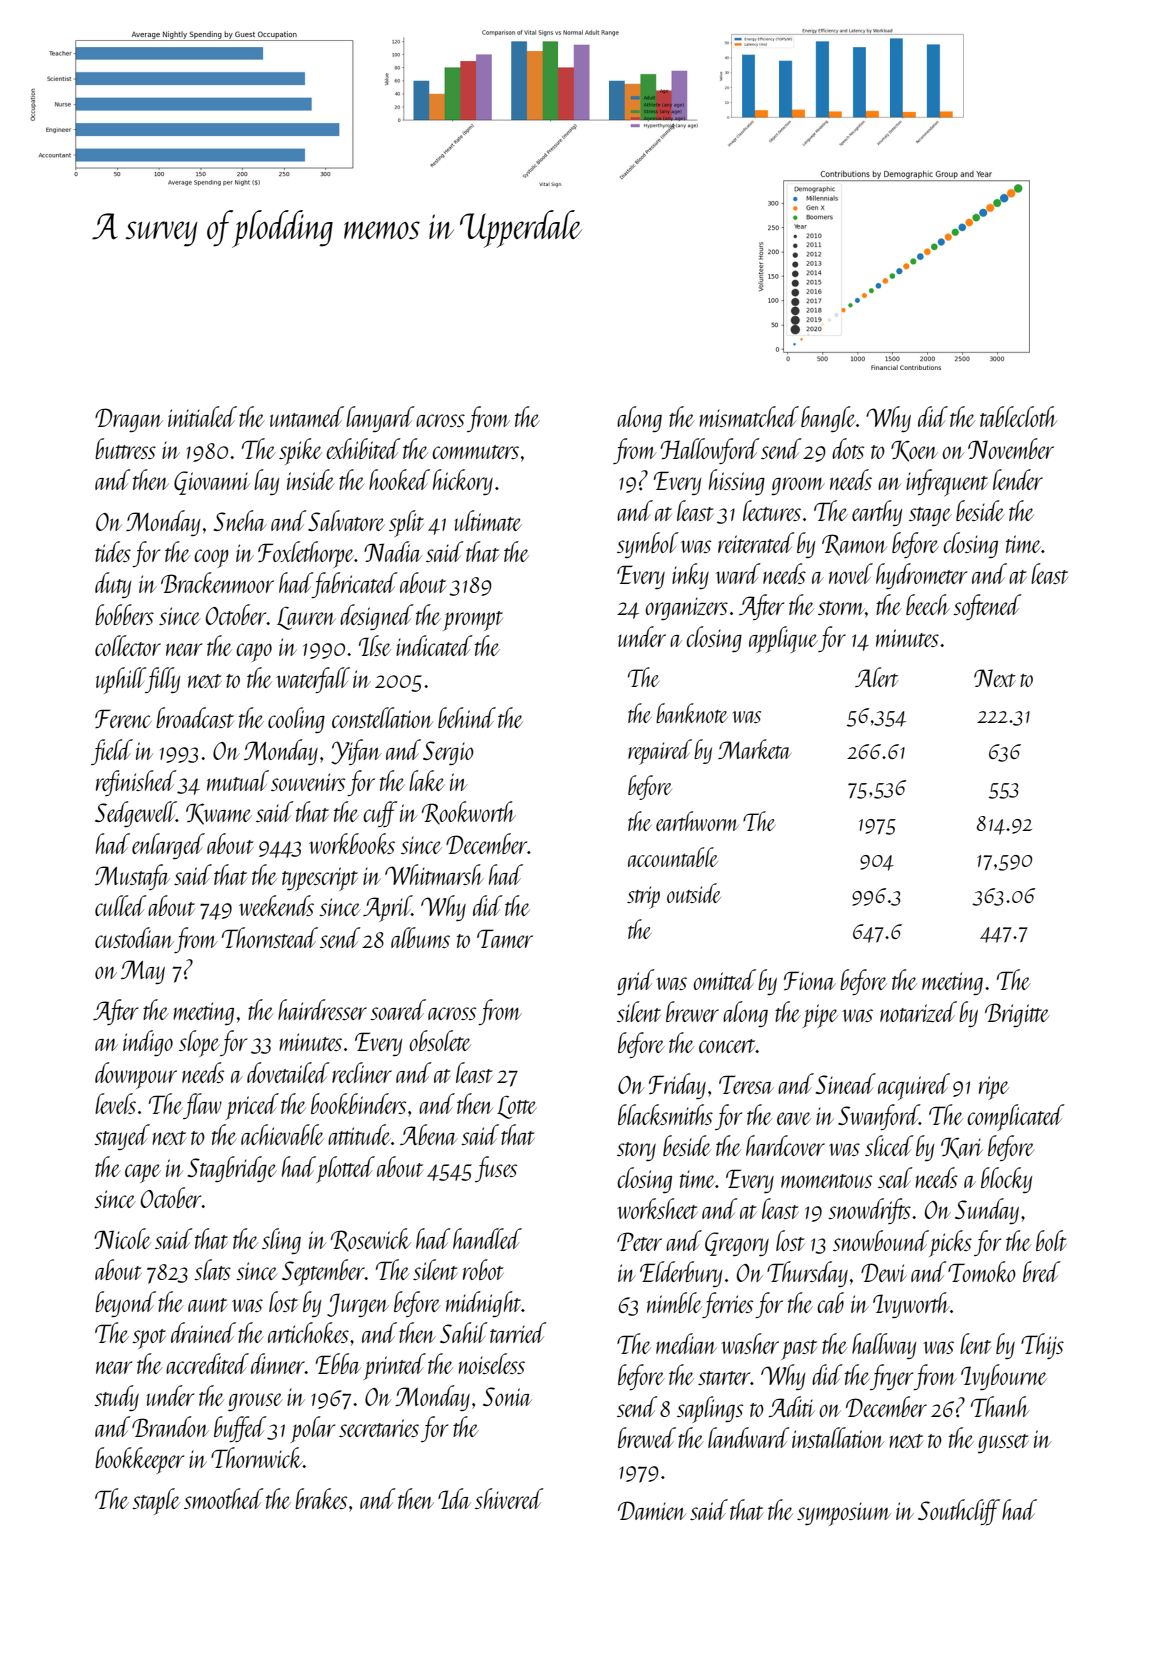 The width and height of the screenshot is (1165, 1654). What do you see at coordinates (270, 937) in the screenshot?
I see `Thornstead` at bounding box center [270, 937].
